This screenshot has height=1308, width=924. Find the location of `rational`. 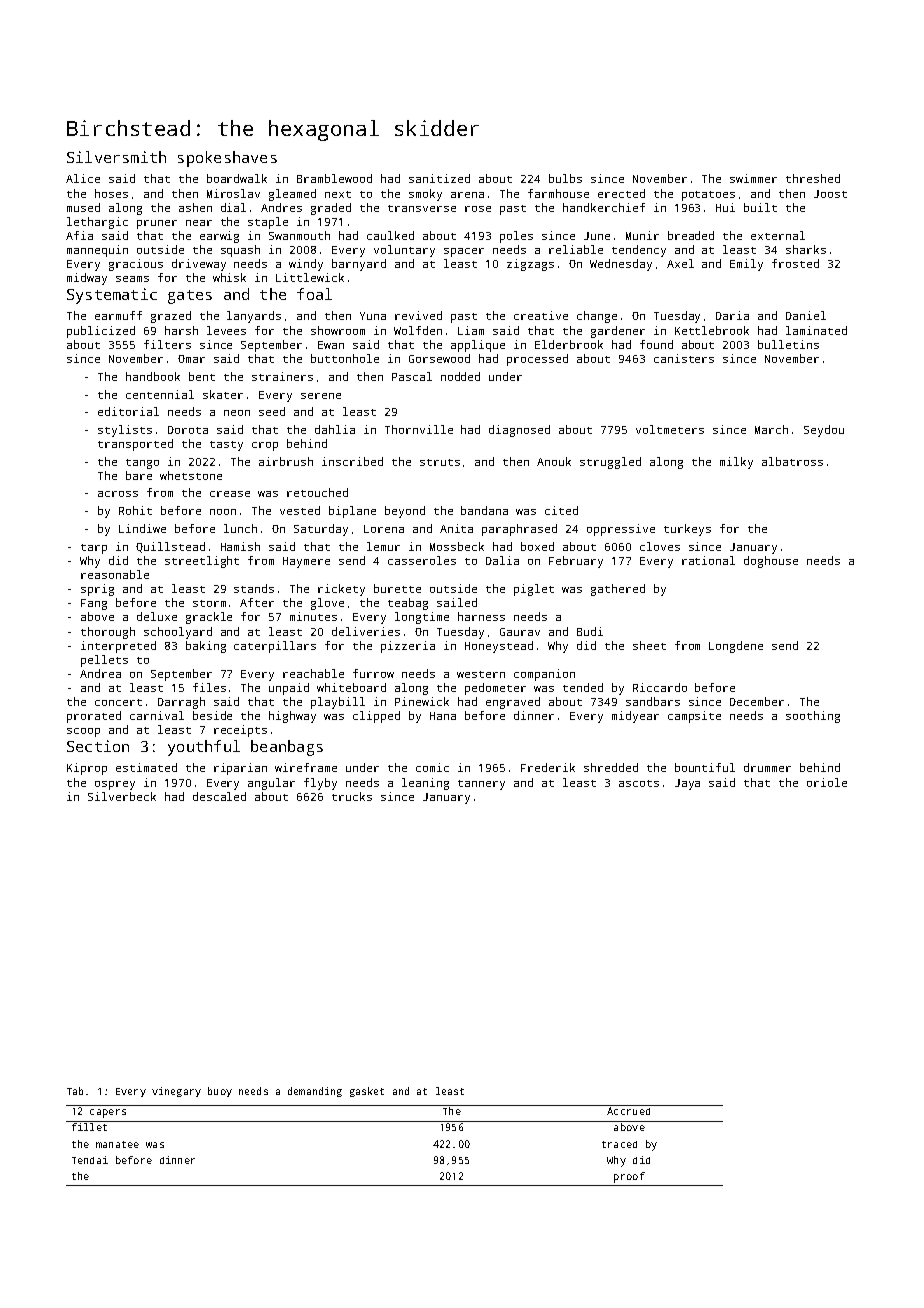

rational is located at coordinates (708, 560).
